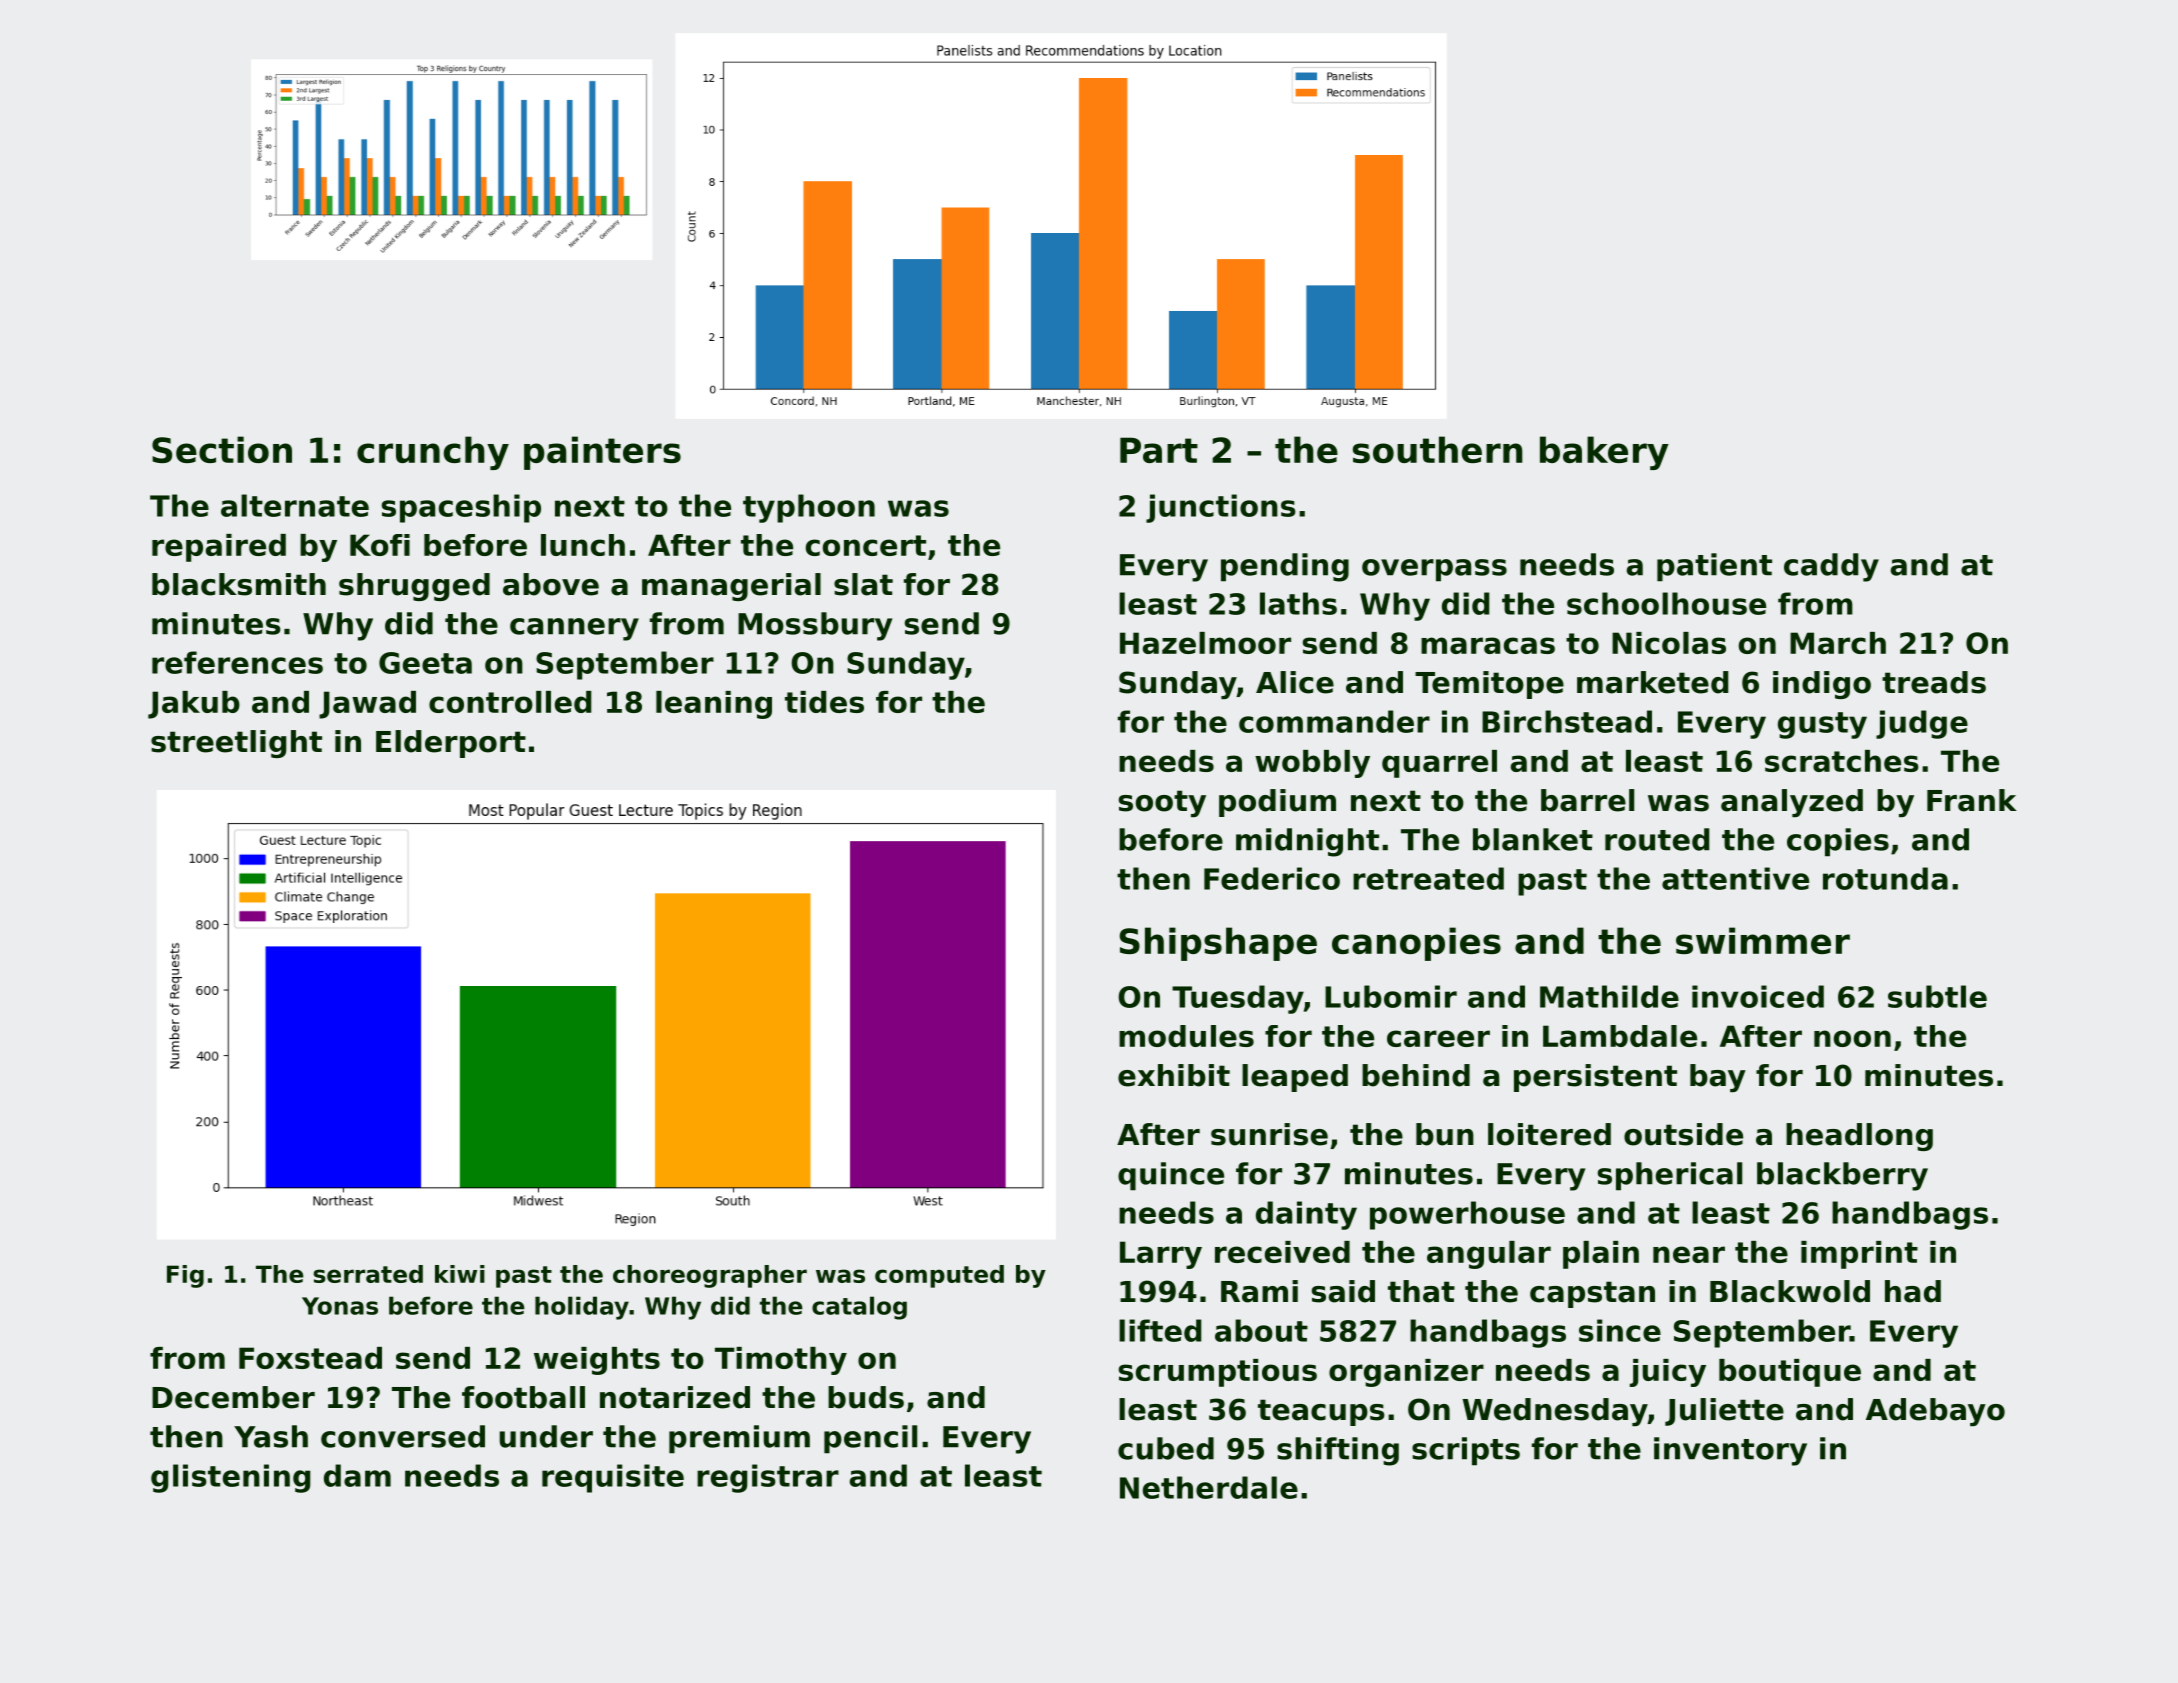 The image size is (2178, 1683). I want to click on Part, so click(1159, 450).
